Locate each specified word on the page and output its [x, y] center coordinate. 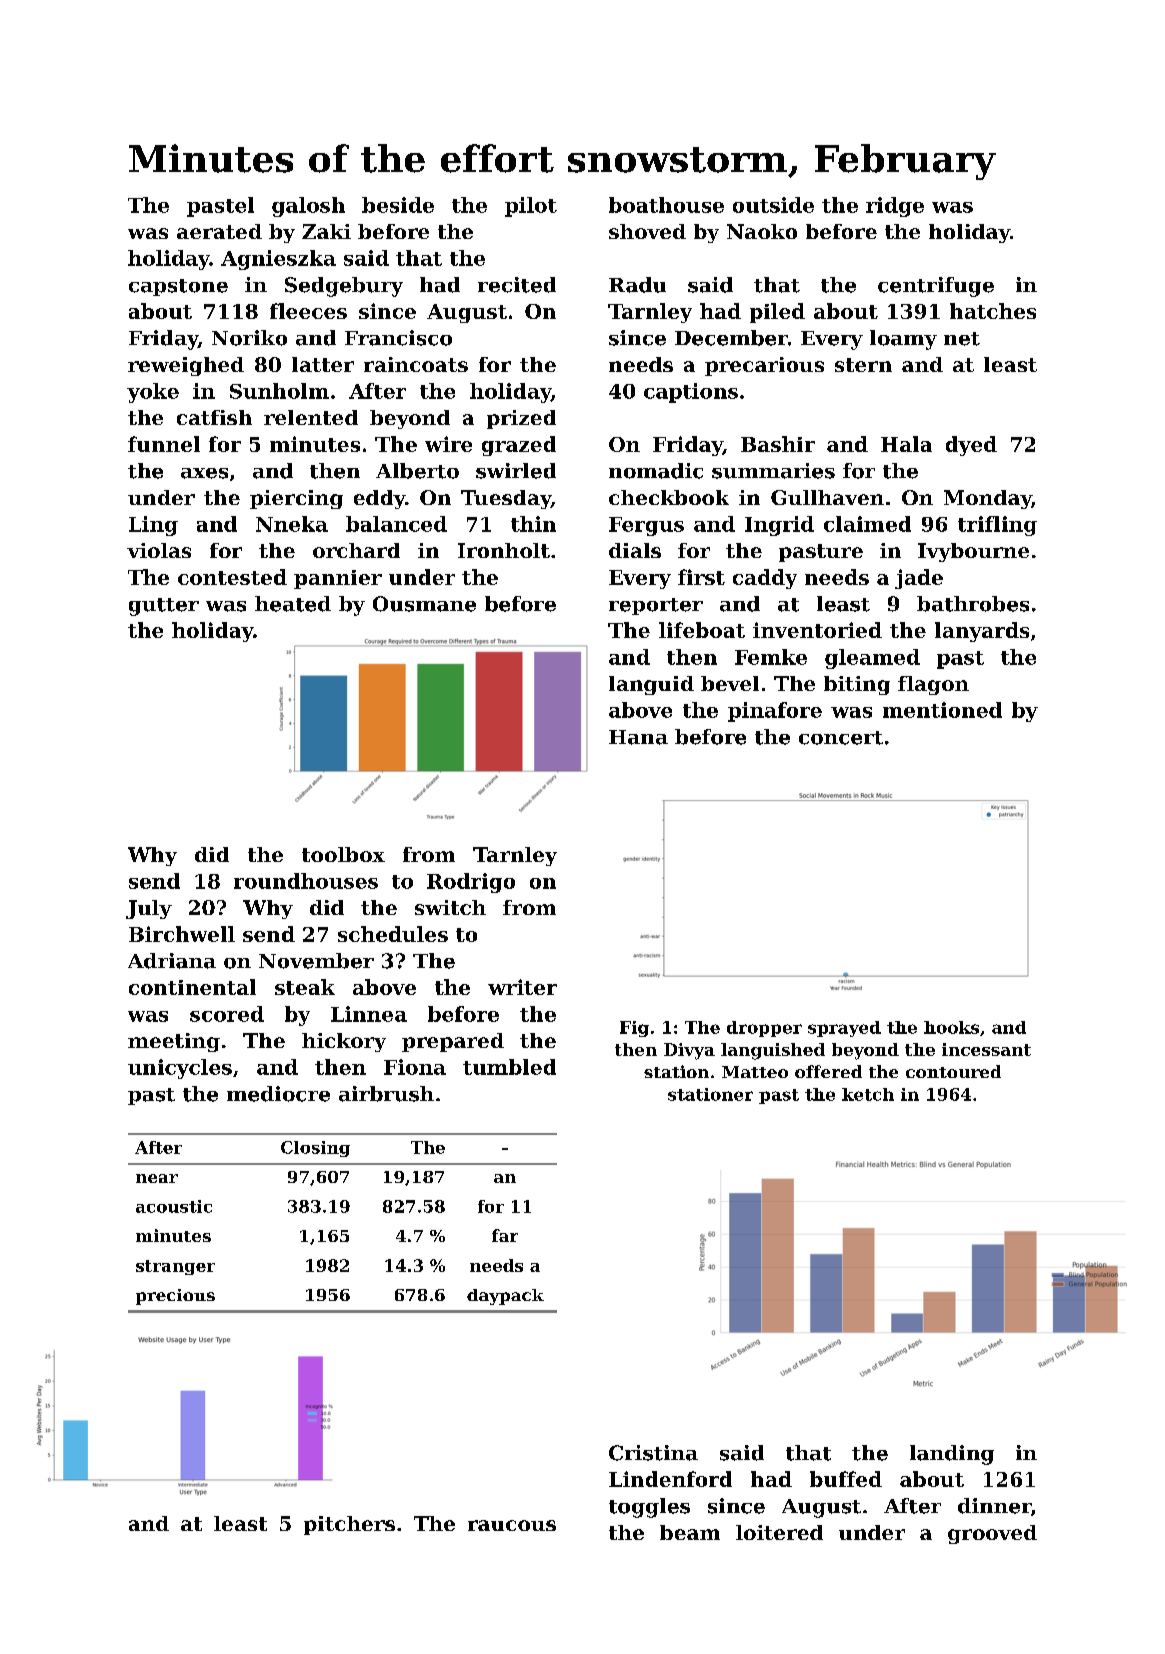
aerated [219, 231]
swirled [516, 471]
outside [773, 205]
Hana [638, 737]
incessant [986, 1049]
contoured [953, 1071]
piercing [296, 499]
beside [398, 205]
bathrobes [973, 604]
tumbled [509, 1067]
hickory [344, 1042]
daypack [505, 1297]
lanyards [982, 632]
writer [522, 987]
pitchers [349, 1525]
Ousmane [424, 604]
